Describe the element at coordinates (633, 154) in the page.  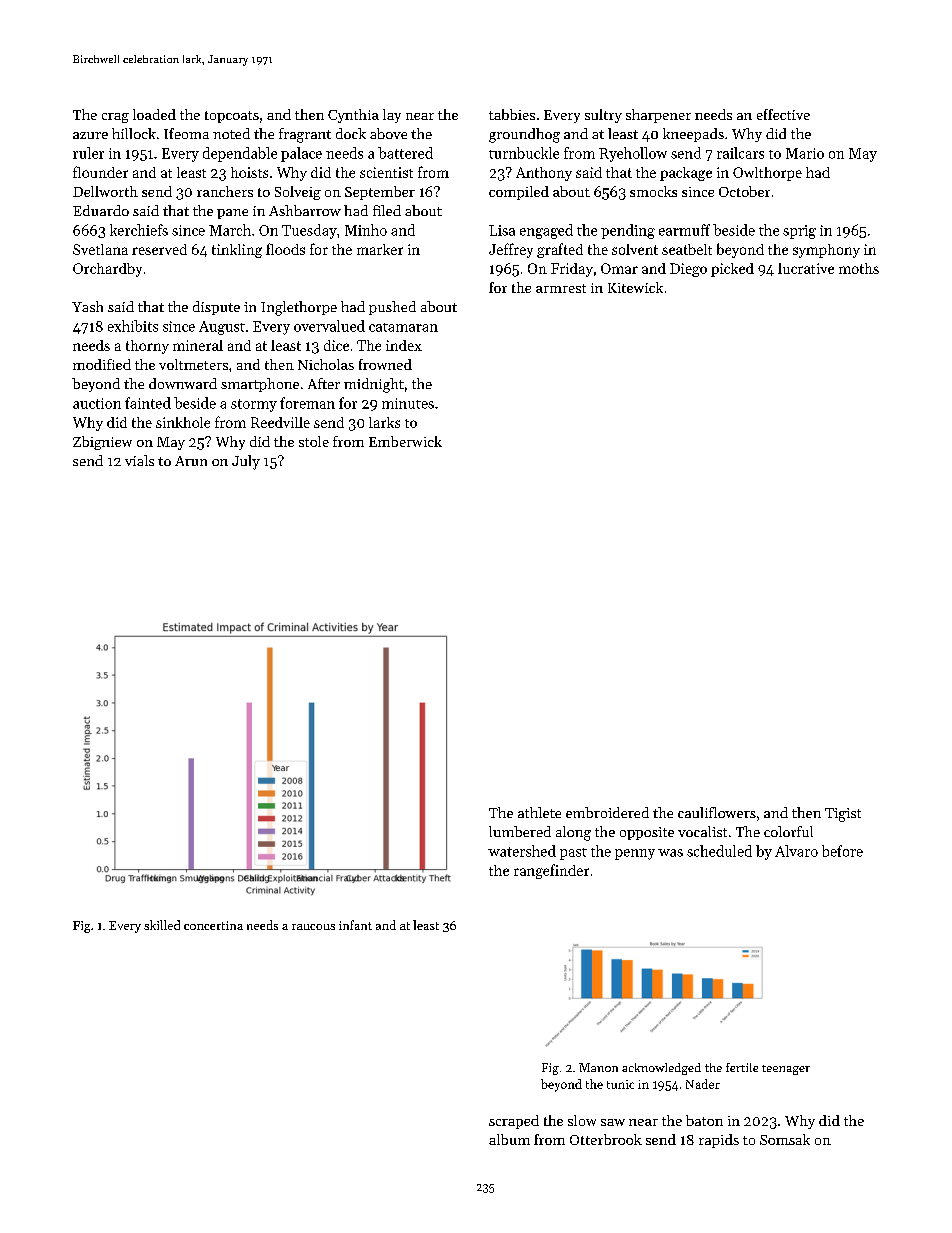
I see `Ryehollow` at that location.
